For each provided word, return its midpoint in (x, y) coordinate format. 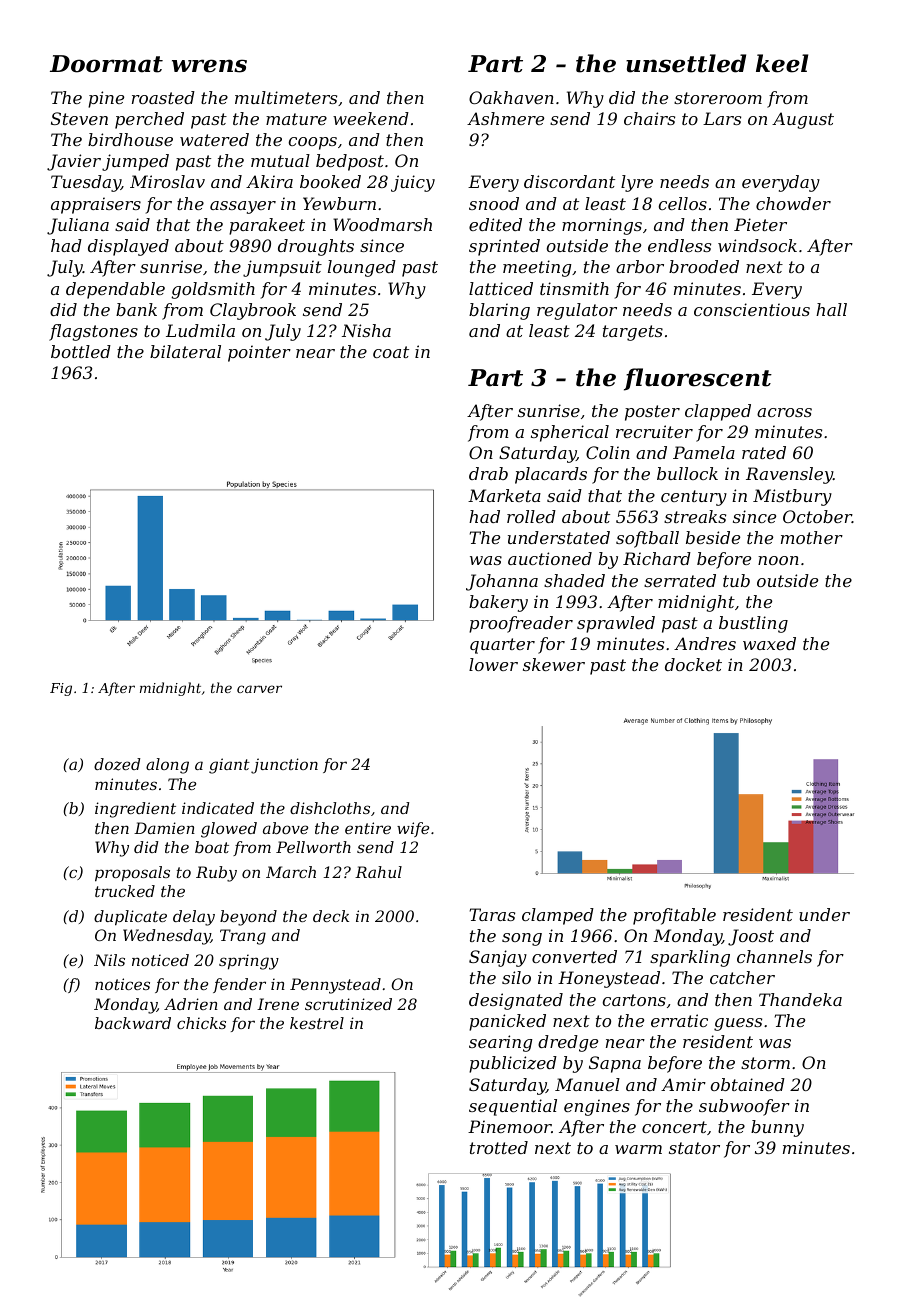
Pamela (704, 452)
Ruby (216, 874)
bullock (687, 473)
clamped (558, 916)
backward (133, 1023)
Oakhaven (511, 97)
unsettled (686, 63)
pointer (259, 353)
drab (488, 473)
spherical (570, 433)
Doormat (106, 64)
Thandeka (800, 999)
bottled (81, 351)
